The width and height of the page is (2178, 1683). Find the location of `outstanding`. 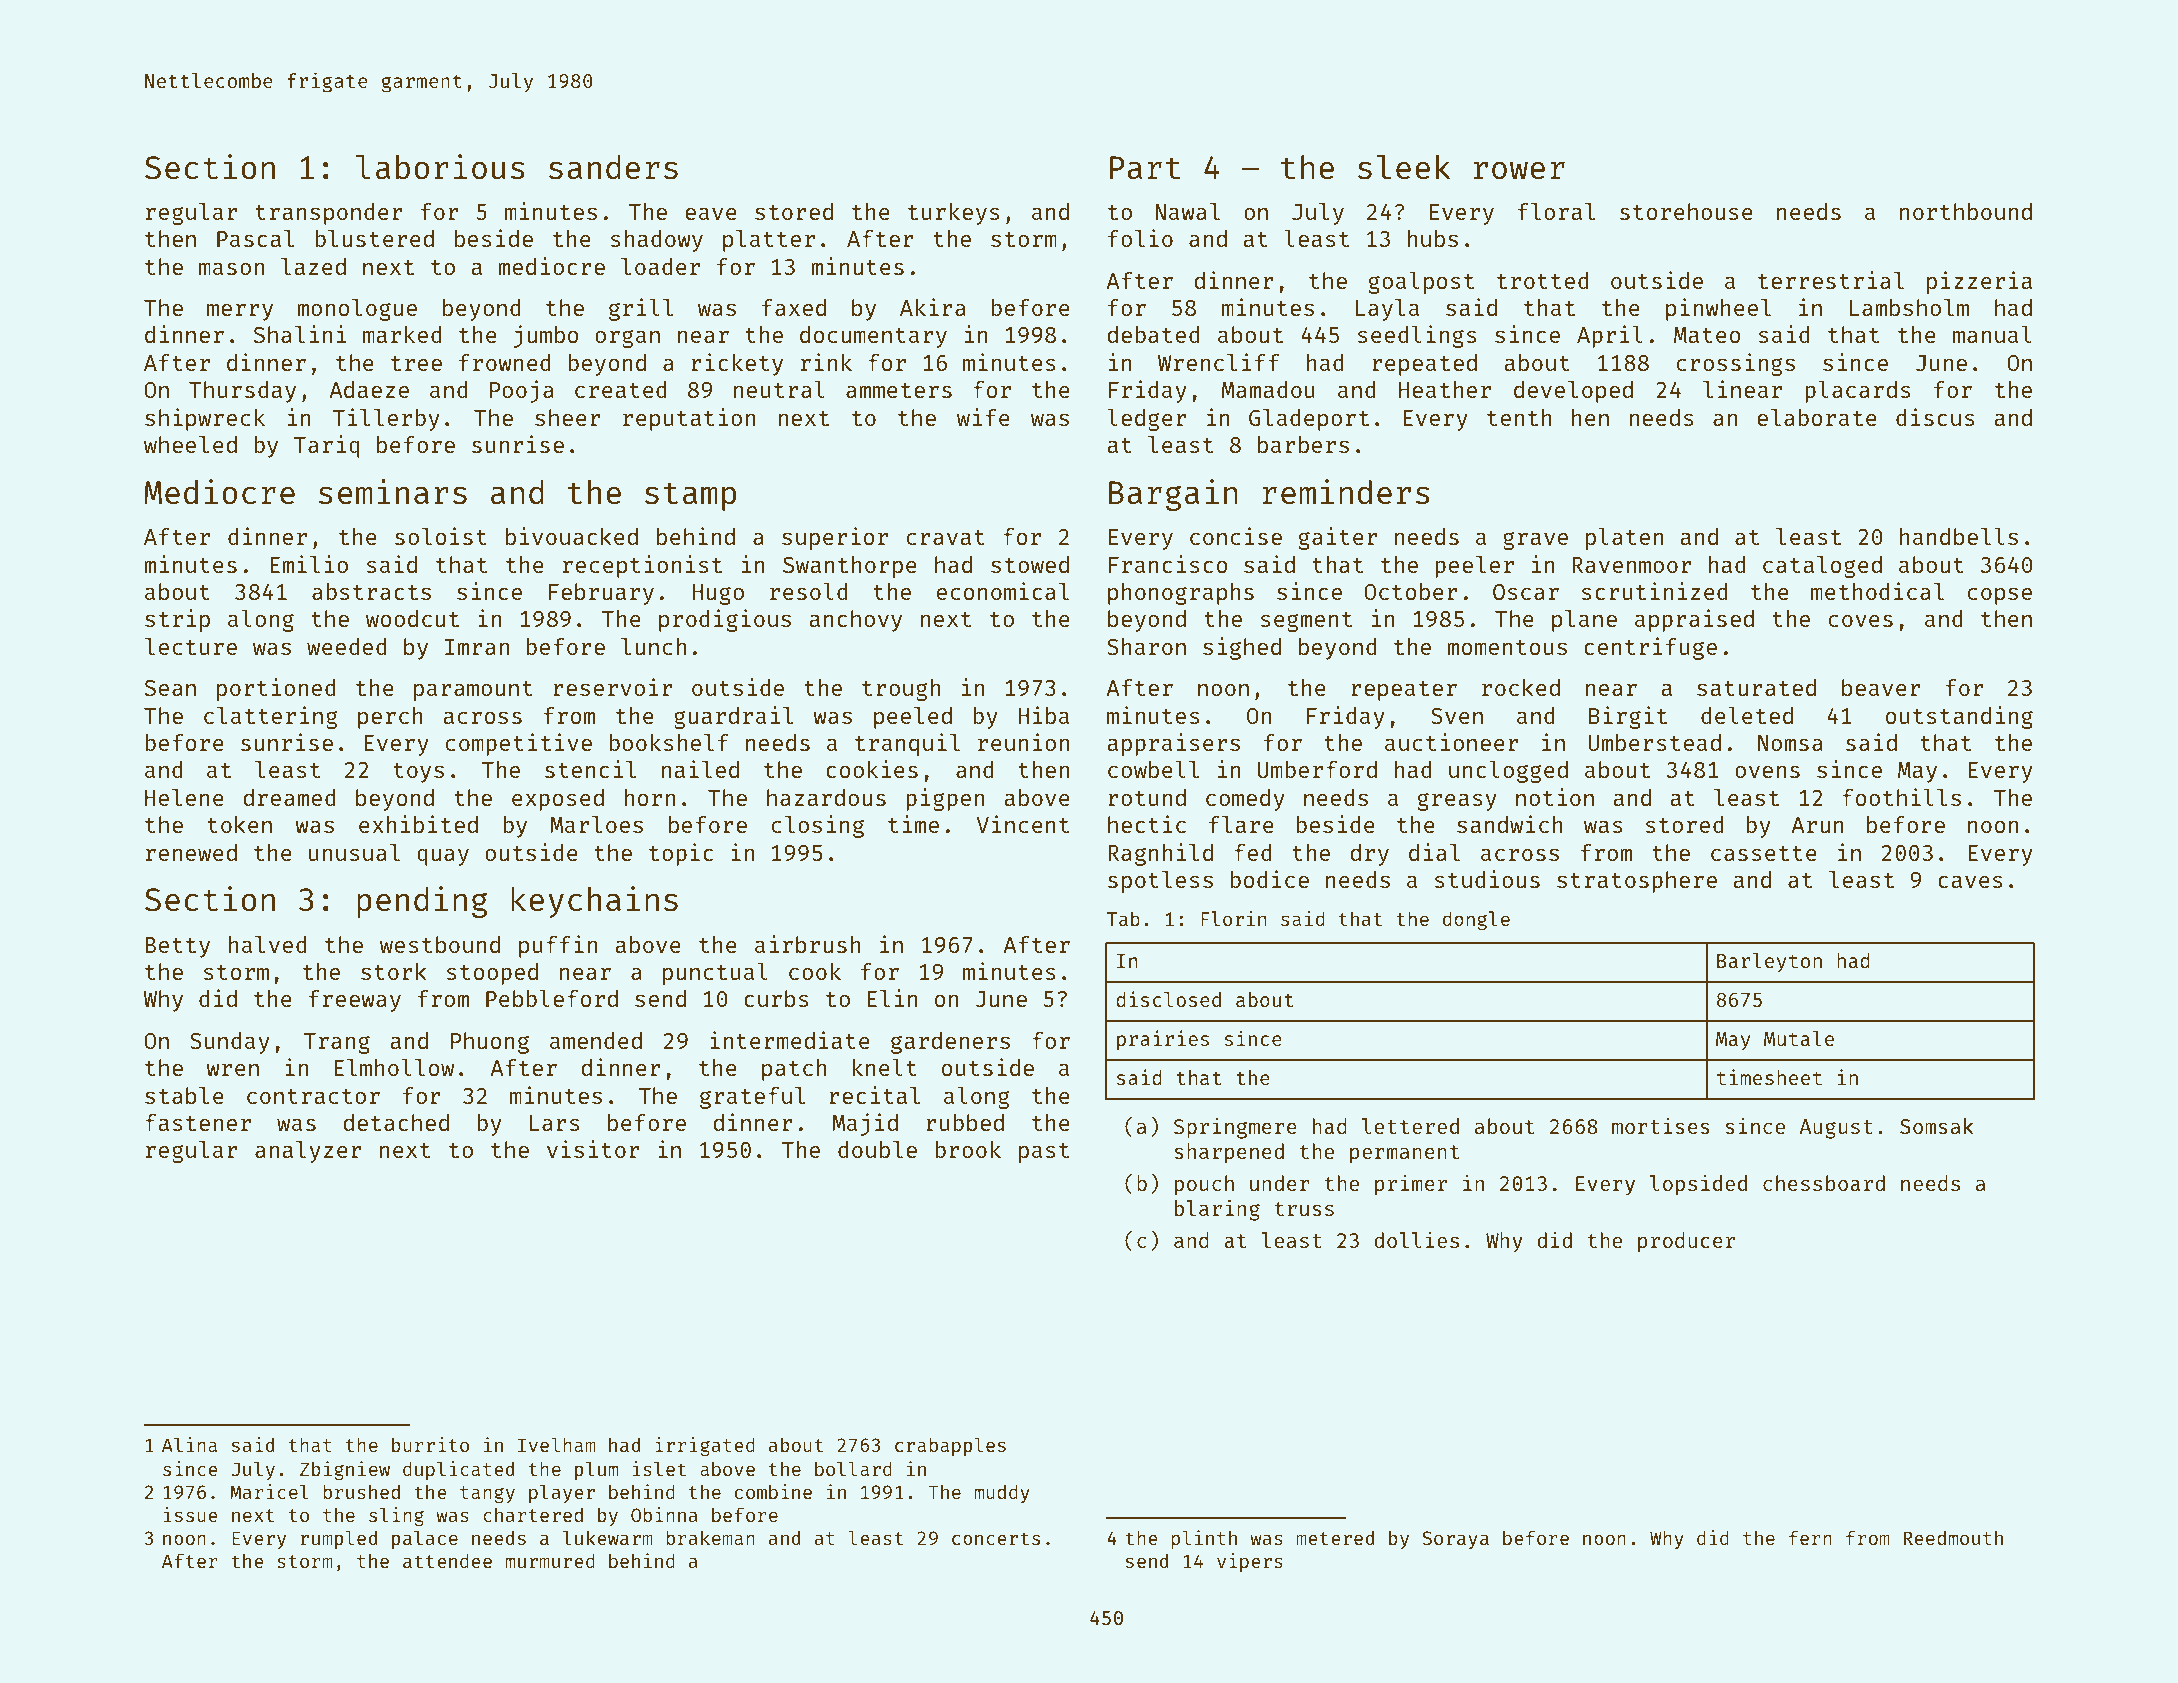

outstanding is located at coordinates (1959, 717).
